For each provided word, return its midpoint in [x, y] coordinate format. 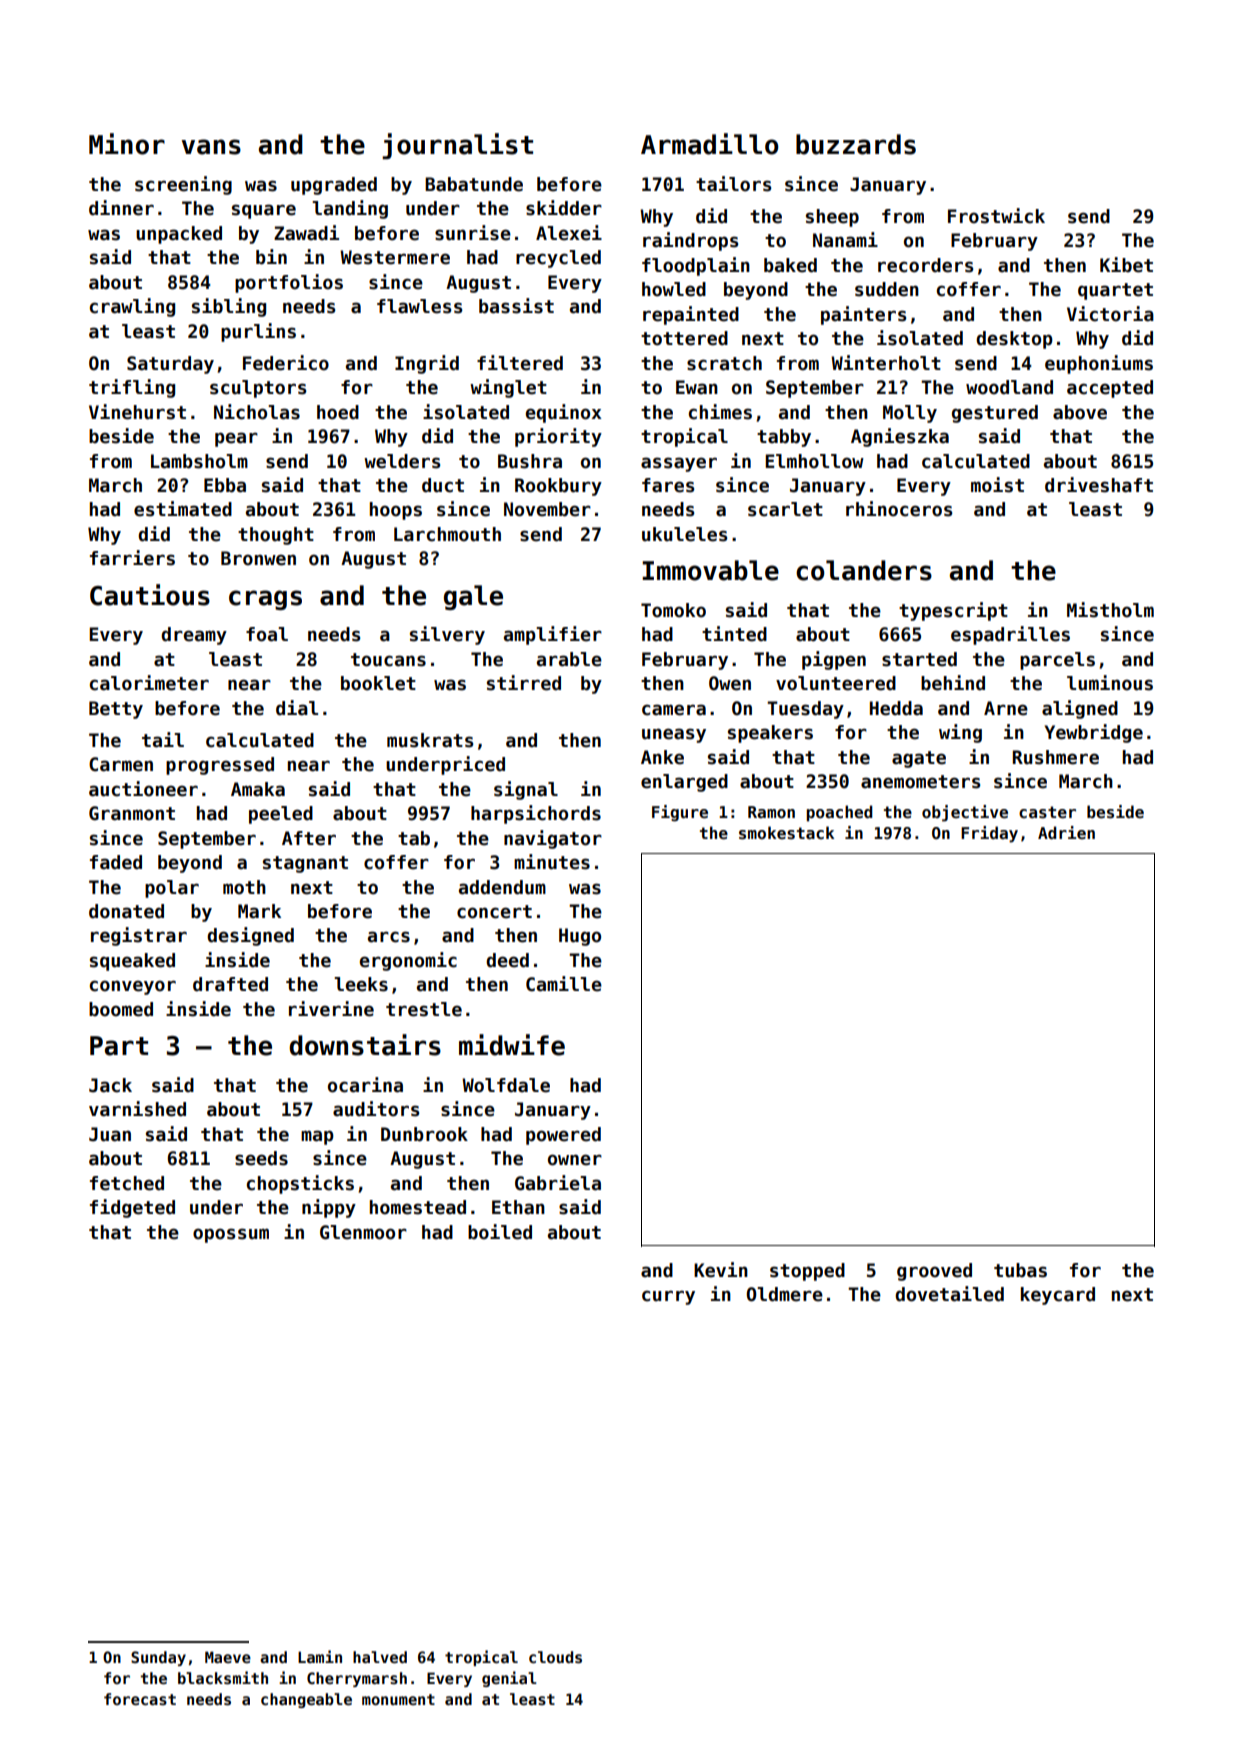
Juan [110, 1134]
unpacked [179, 235]
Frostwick [996, 216]
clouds [555, 1657]
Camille [564, 984]
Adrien [1066, 832]
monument [398, 1699]
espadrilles [1010, 635]
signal [526, 790]
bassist [516, 306]
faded [116, 862]
